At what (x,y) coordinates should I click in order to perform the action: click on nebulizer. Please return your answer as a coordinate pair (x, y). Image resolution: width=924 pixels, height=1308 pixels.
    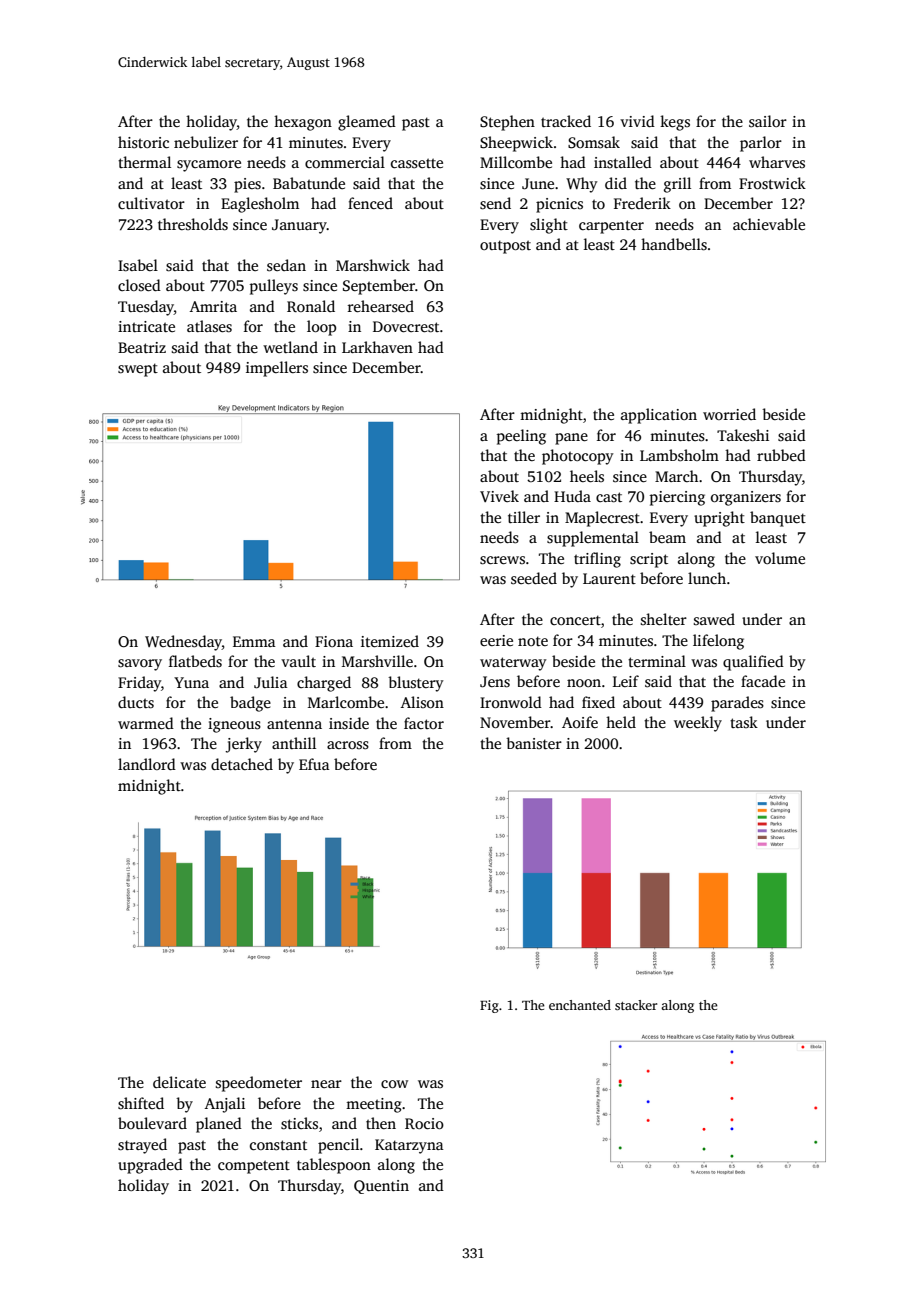
    Looking at the image, I should click on (206, 142).
